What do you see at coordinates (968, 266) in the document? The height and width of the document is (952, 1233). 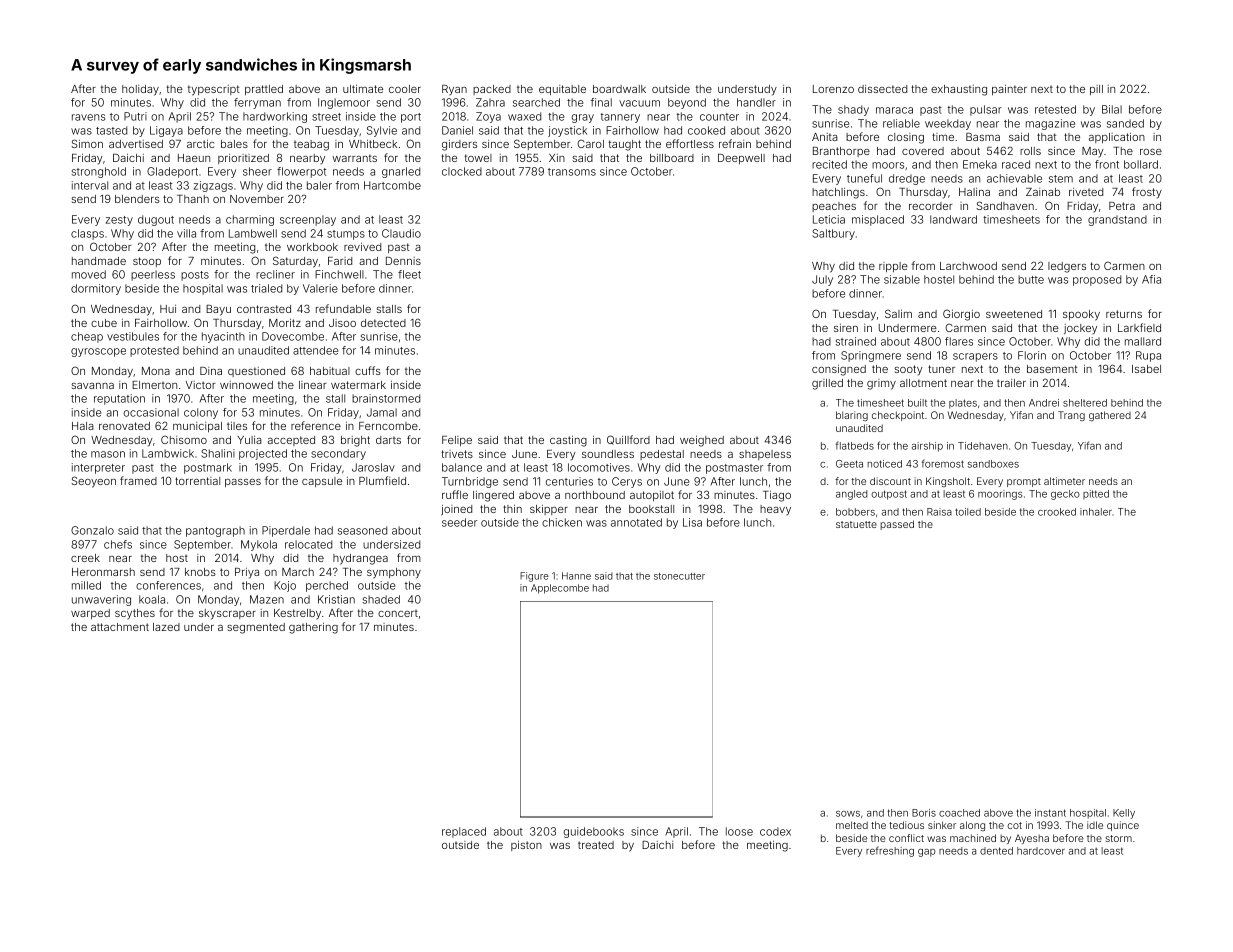 I see `Larchwood` at bounding box center [968, 266].
